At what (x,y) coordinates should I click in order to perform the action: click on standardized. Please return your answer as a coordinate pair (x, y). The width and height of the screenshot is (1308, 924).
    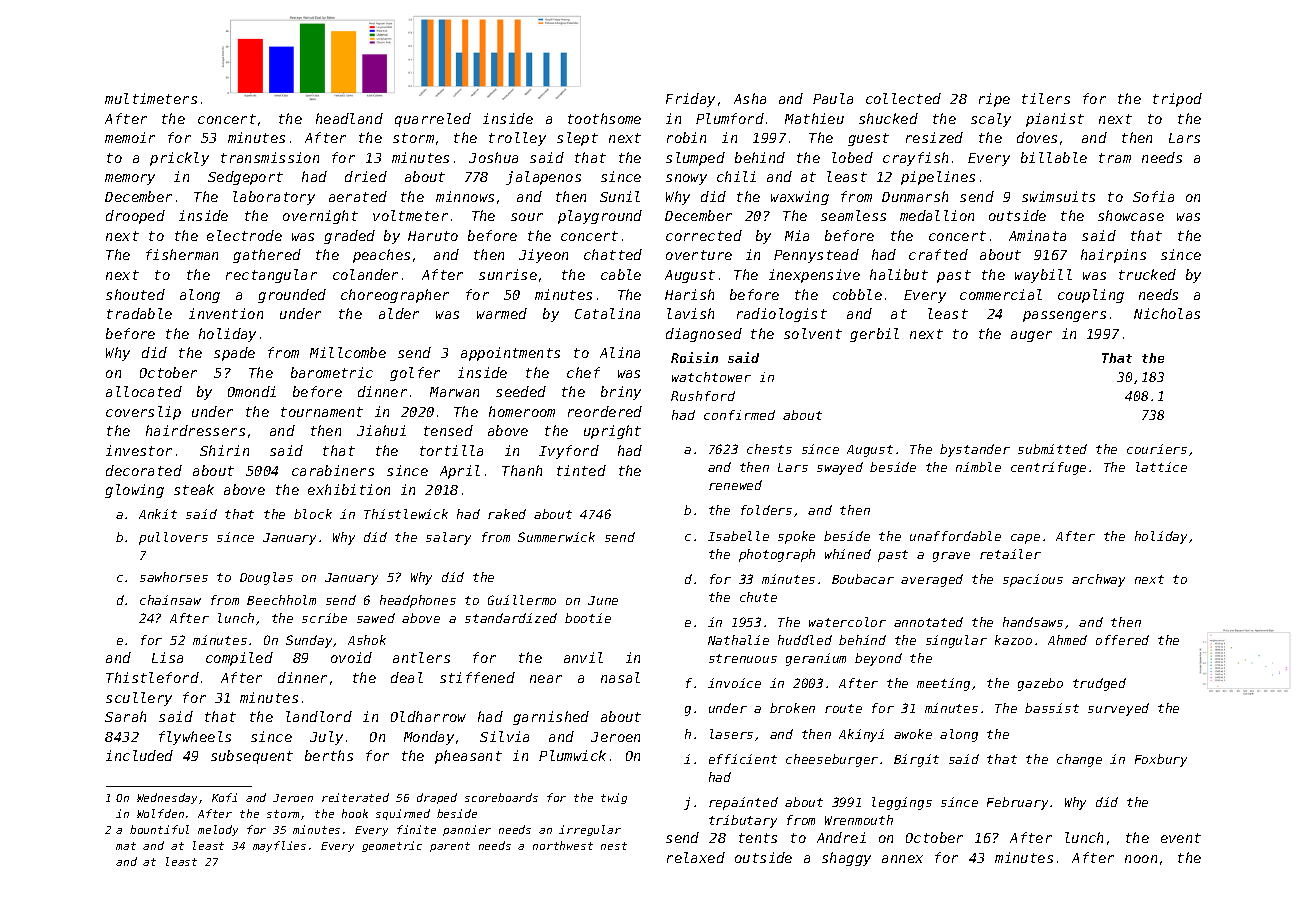
    Looking at the image, I should click on (511, 618).
